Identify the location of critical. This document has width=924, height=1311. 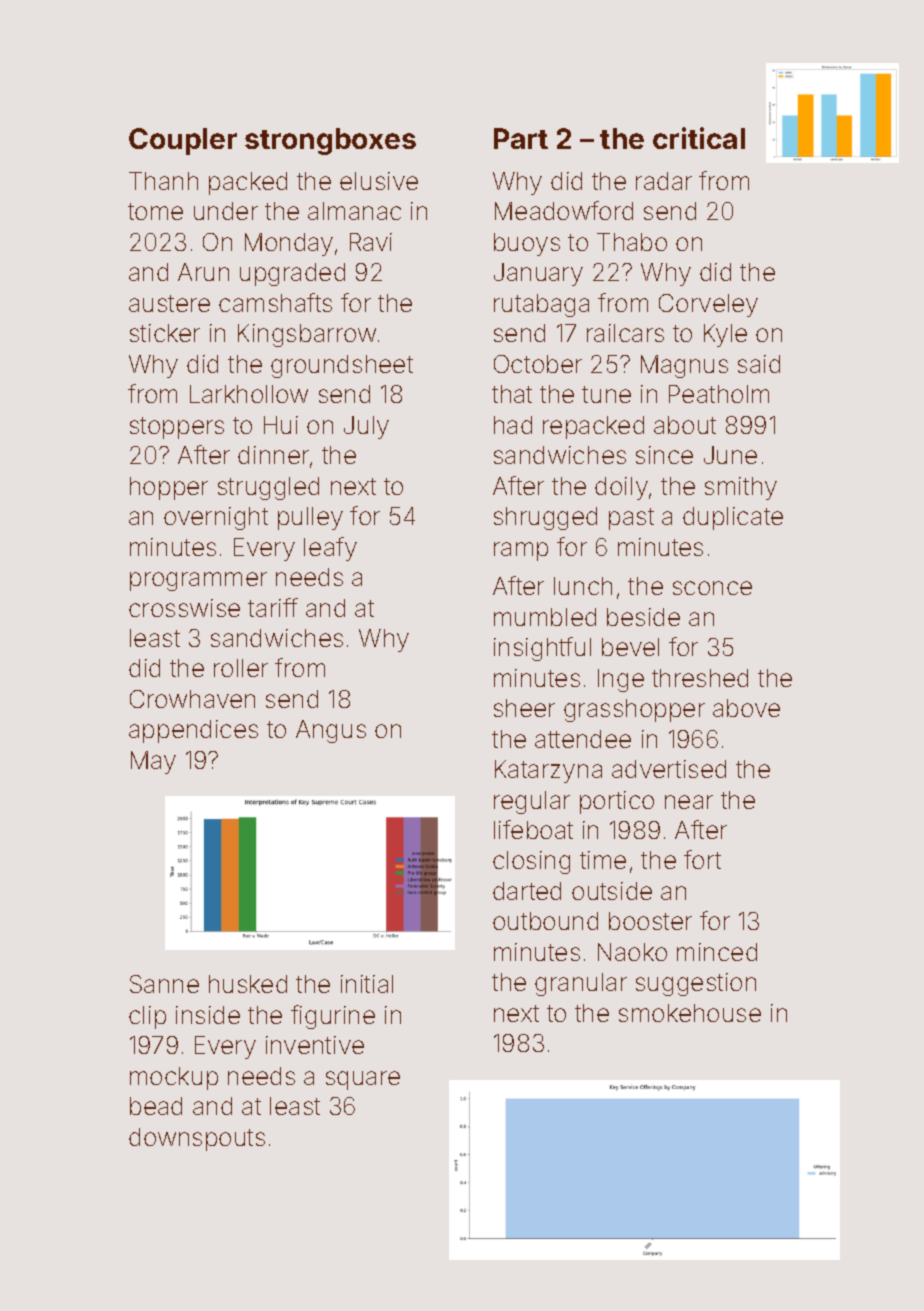
(699, 138).
